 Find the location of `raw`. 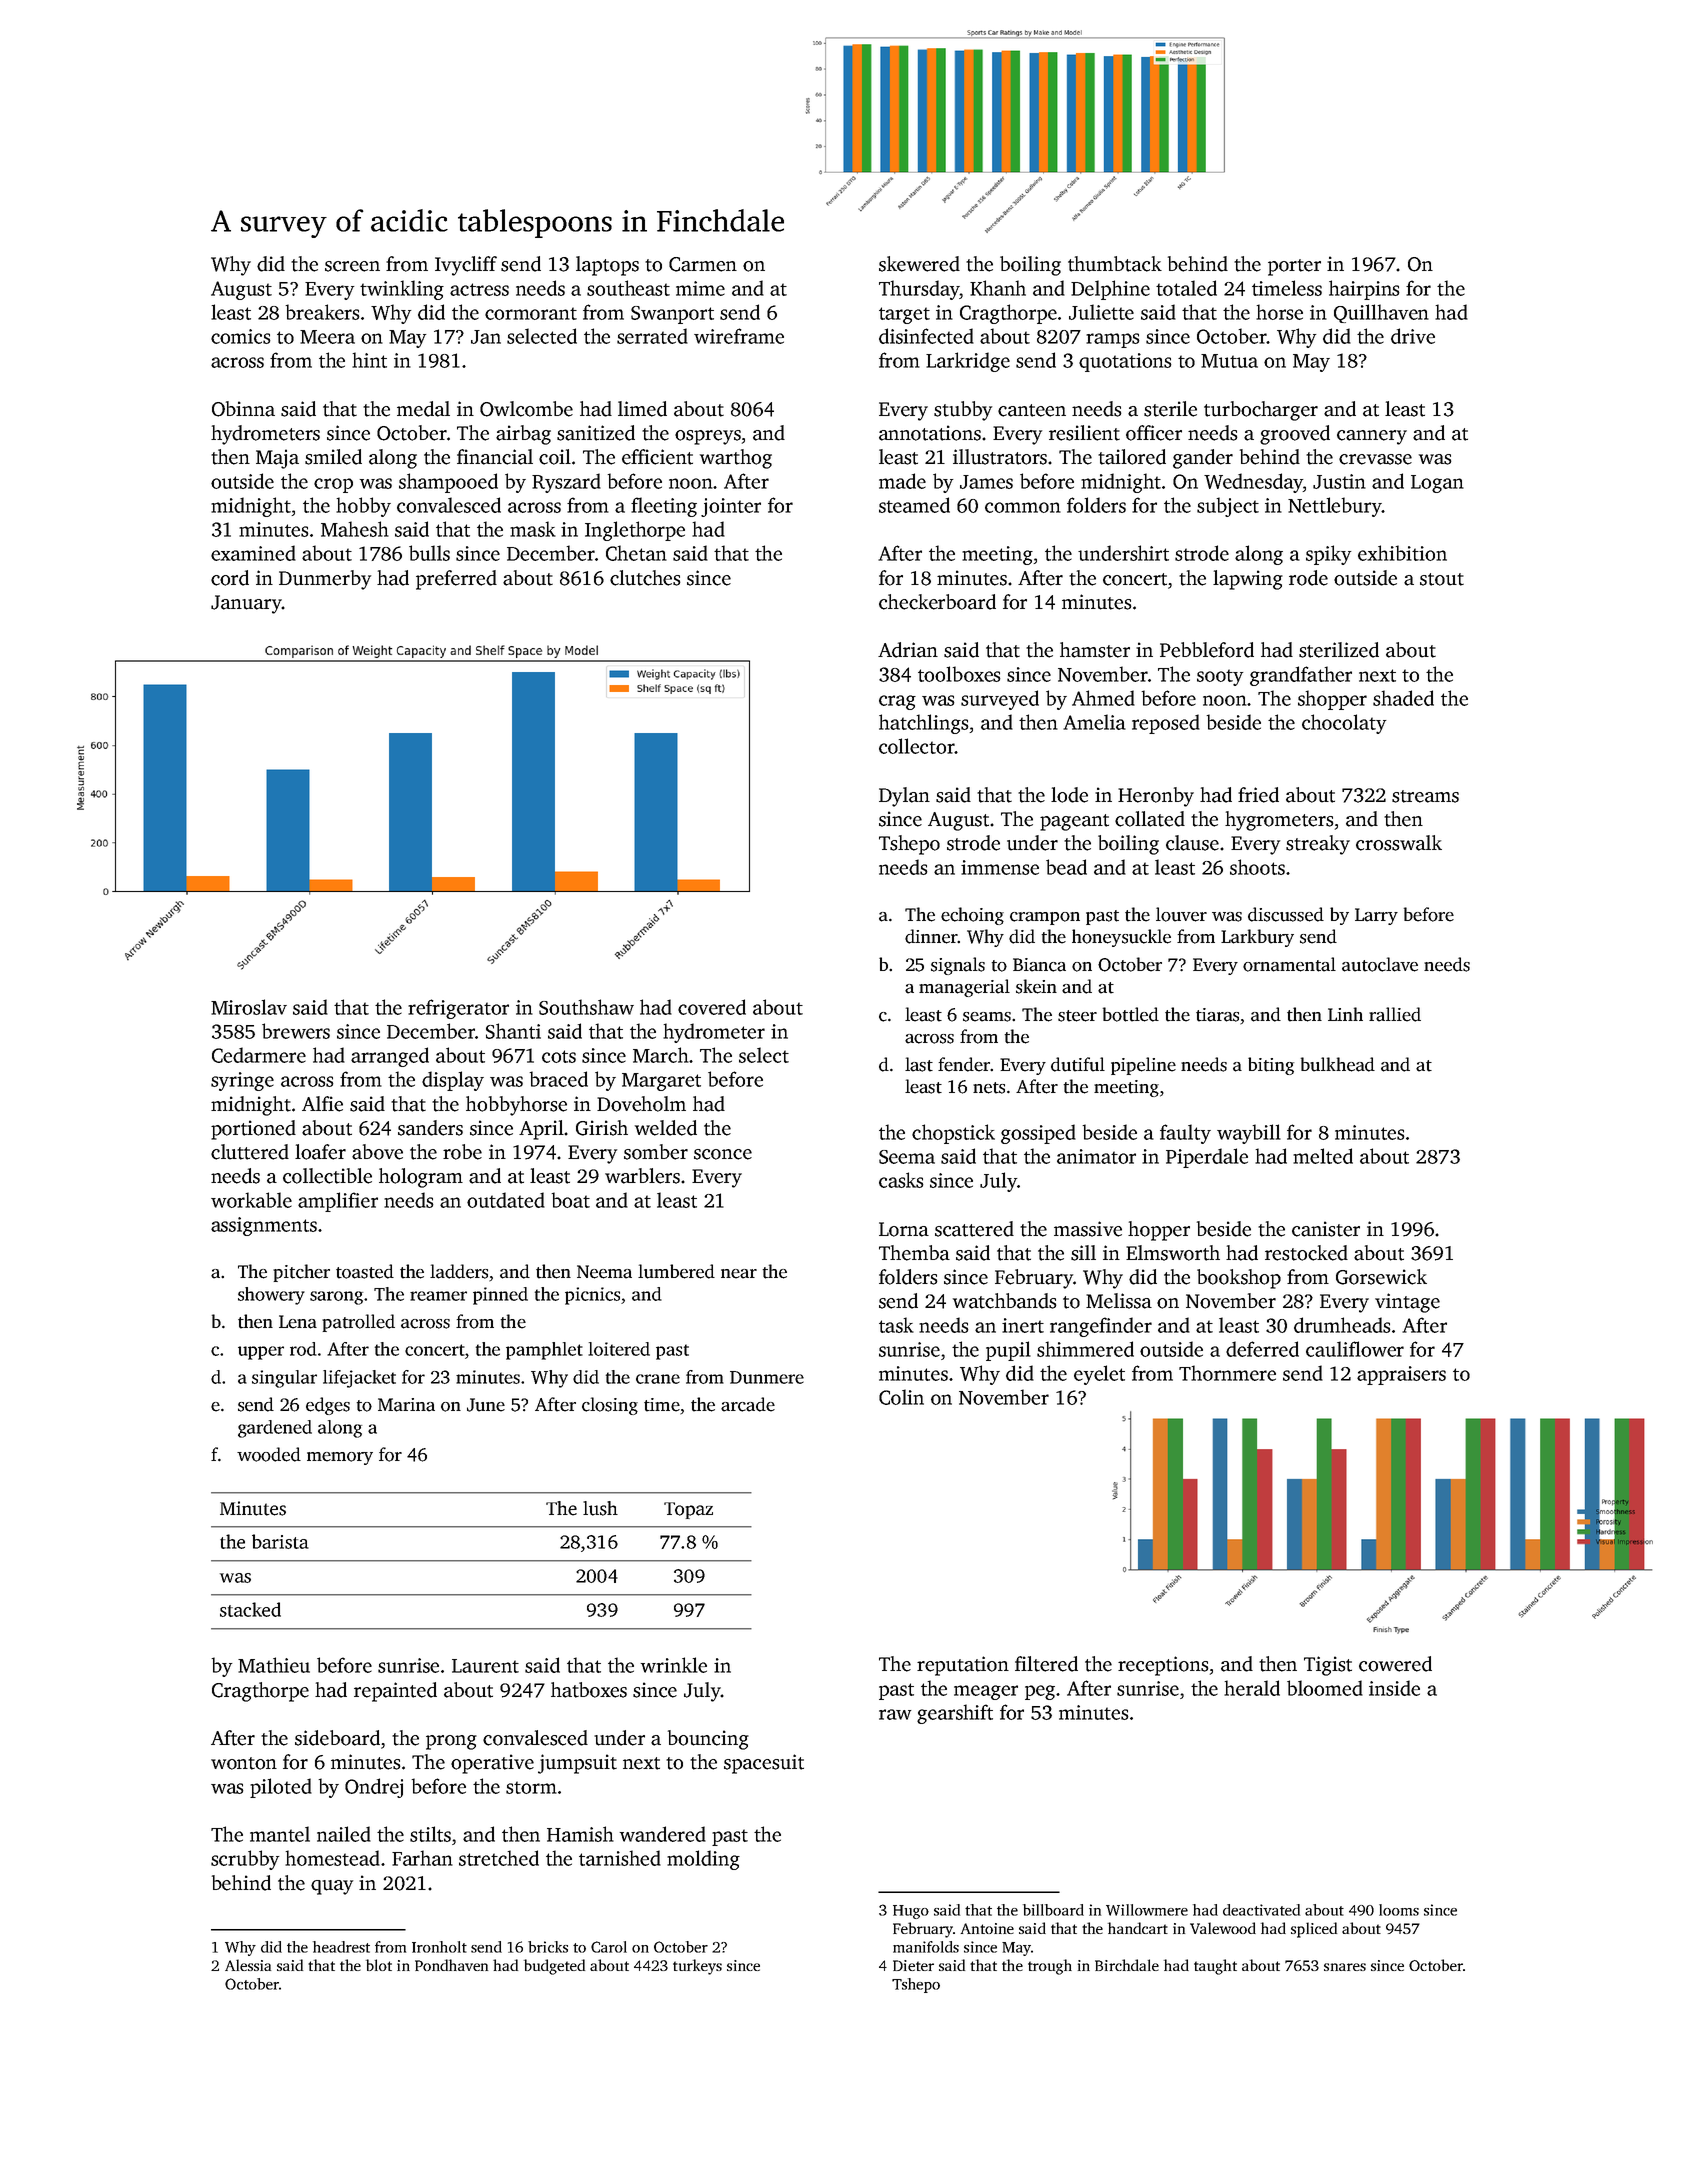

raw is located at coordinates (895, 1714).
